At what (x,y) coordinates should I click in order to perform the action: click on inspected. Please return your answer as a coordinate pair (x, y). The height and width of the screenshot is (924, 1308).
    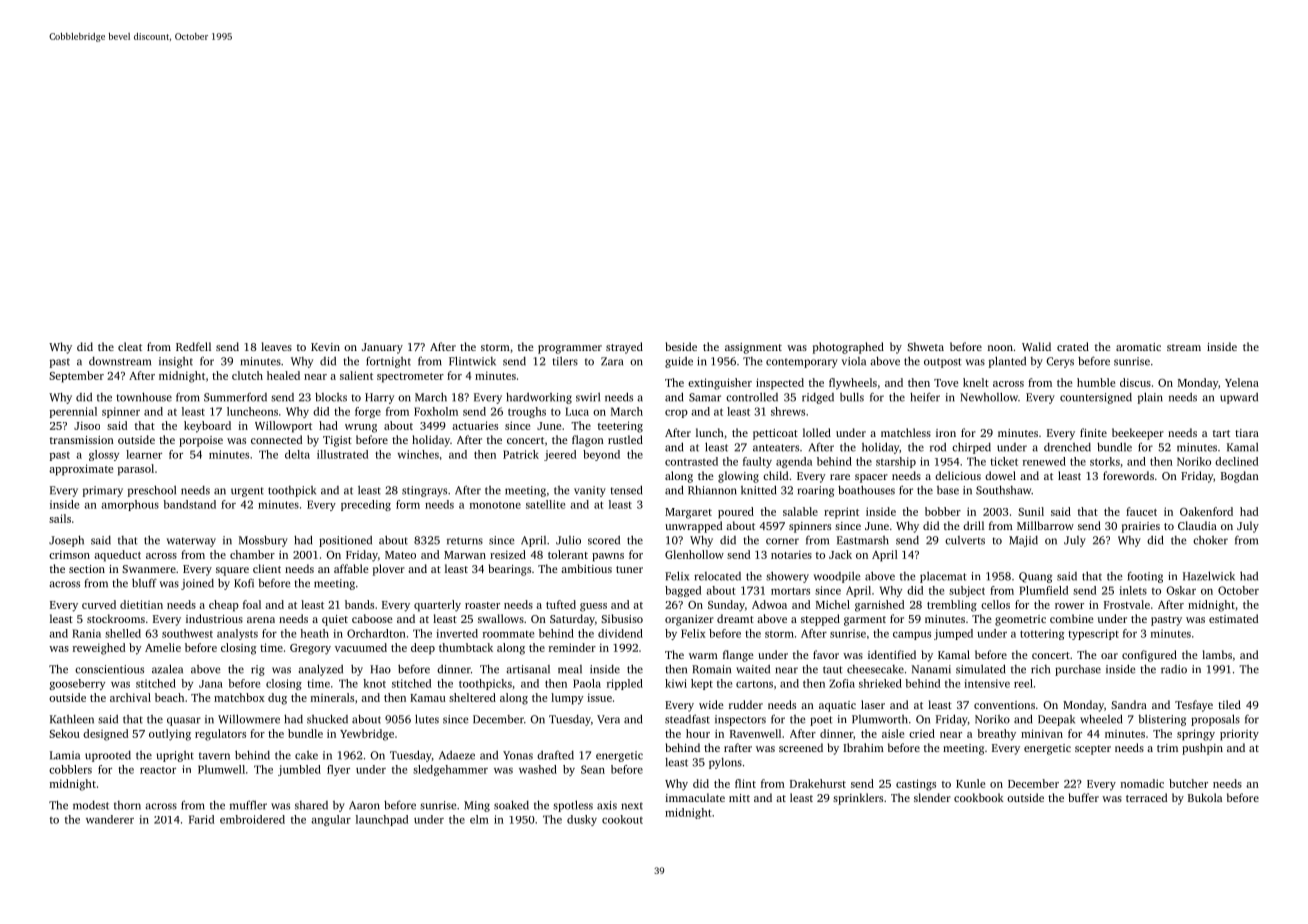
    Looking at the image, I should click on (780, 384).
